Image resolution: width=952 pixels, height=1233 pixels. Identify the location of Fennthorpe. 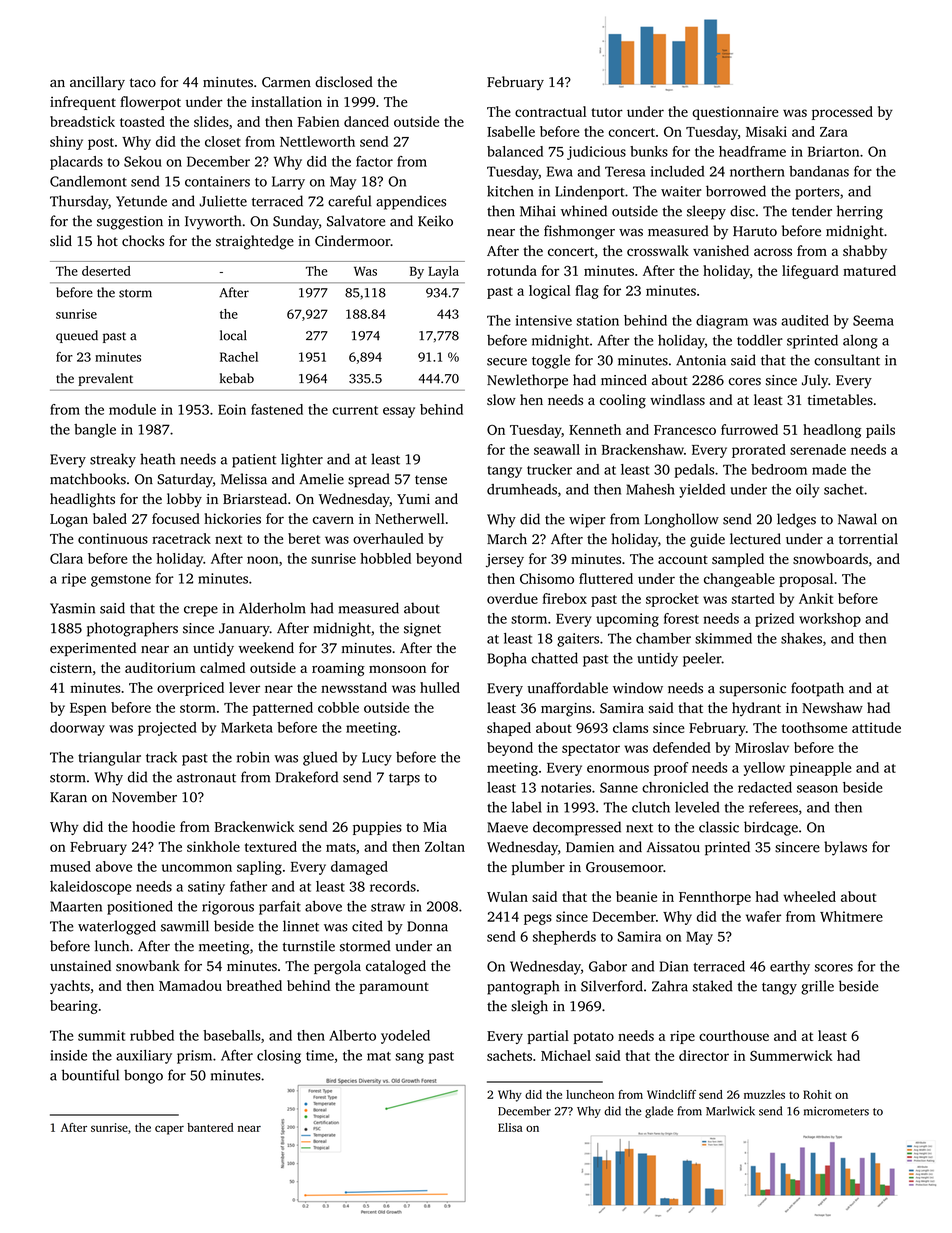
(715, 898).
